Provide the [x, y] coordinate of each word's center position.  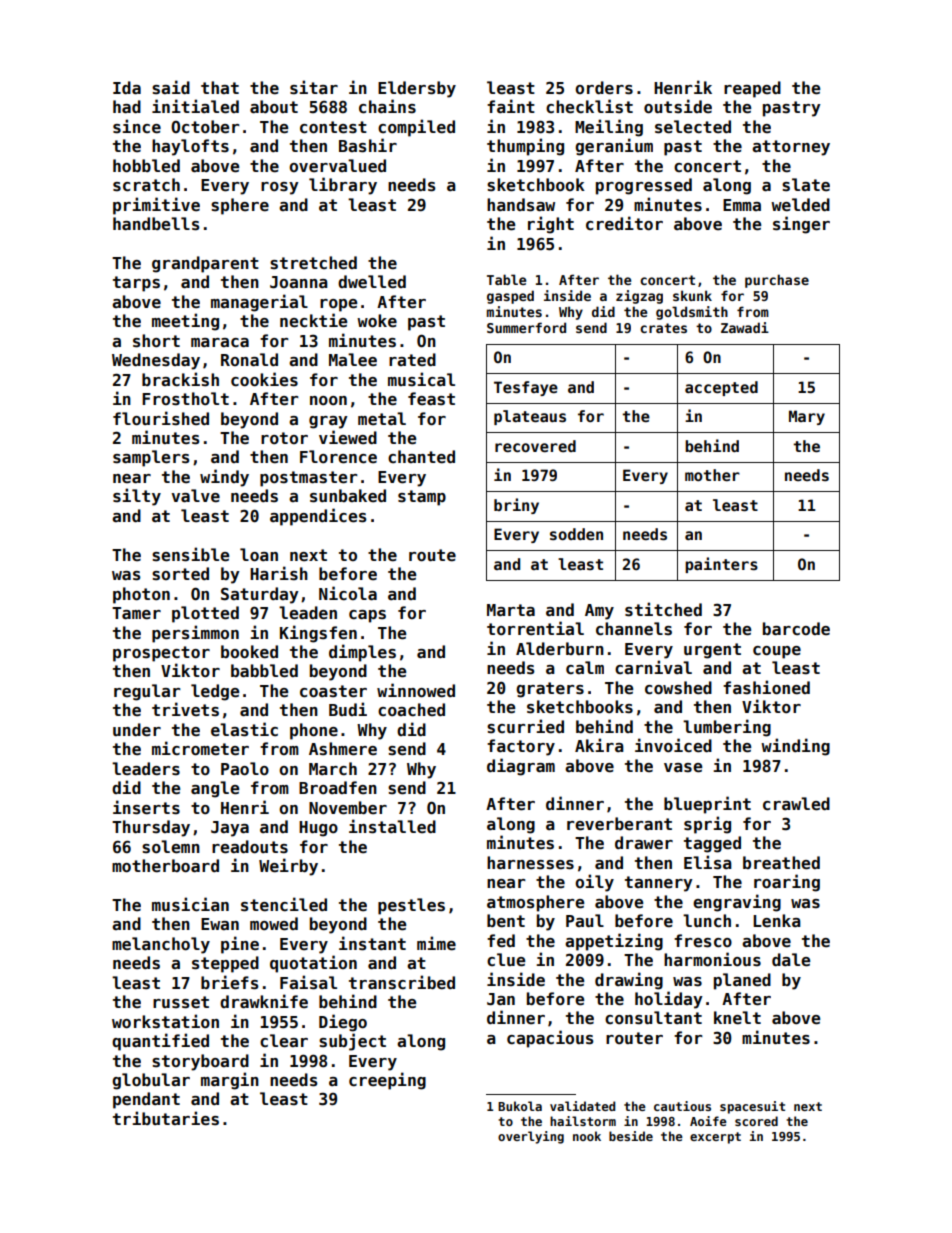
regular [147, 692]
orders [604, 88]
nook [587, 1136]
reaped [752, 89]
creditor [624, 223]
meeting [185, 322]
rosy [280, 188]
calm [585, 667]
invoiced [673, 745]
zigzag [639, 297]
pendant [146, 1100]
